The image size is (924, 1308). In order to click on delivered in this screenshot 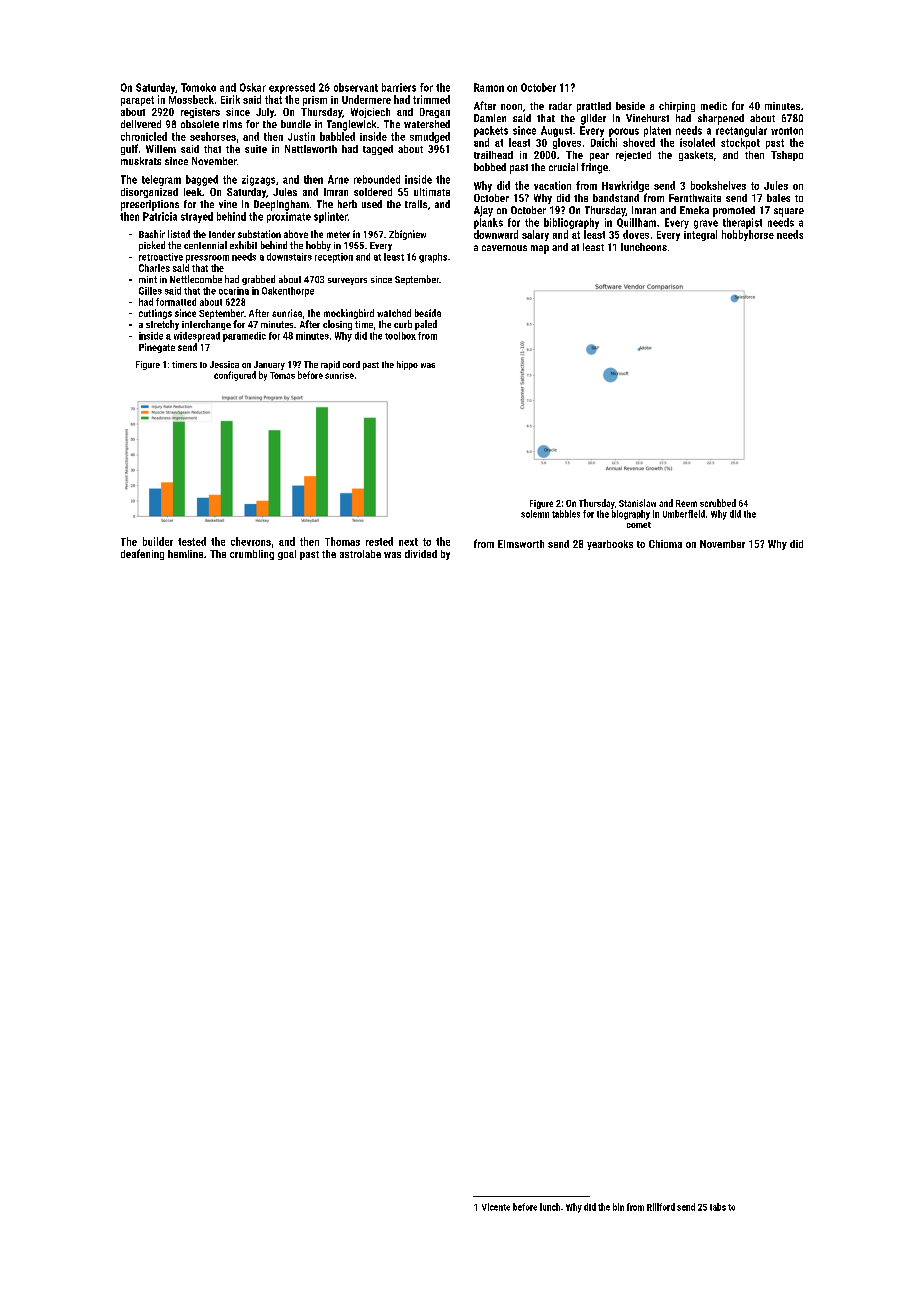, I will do `click(141, 124)`.
